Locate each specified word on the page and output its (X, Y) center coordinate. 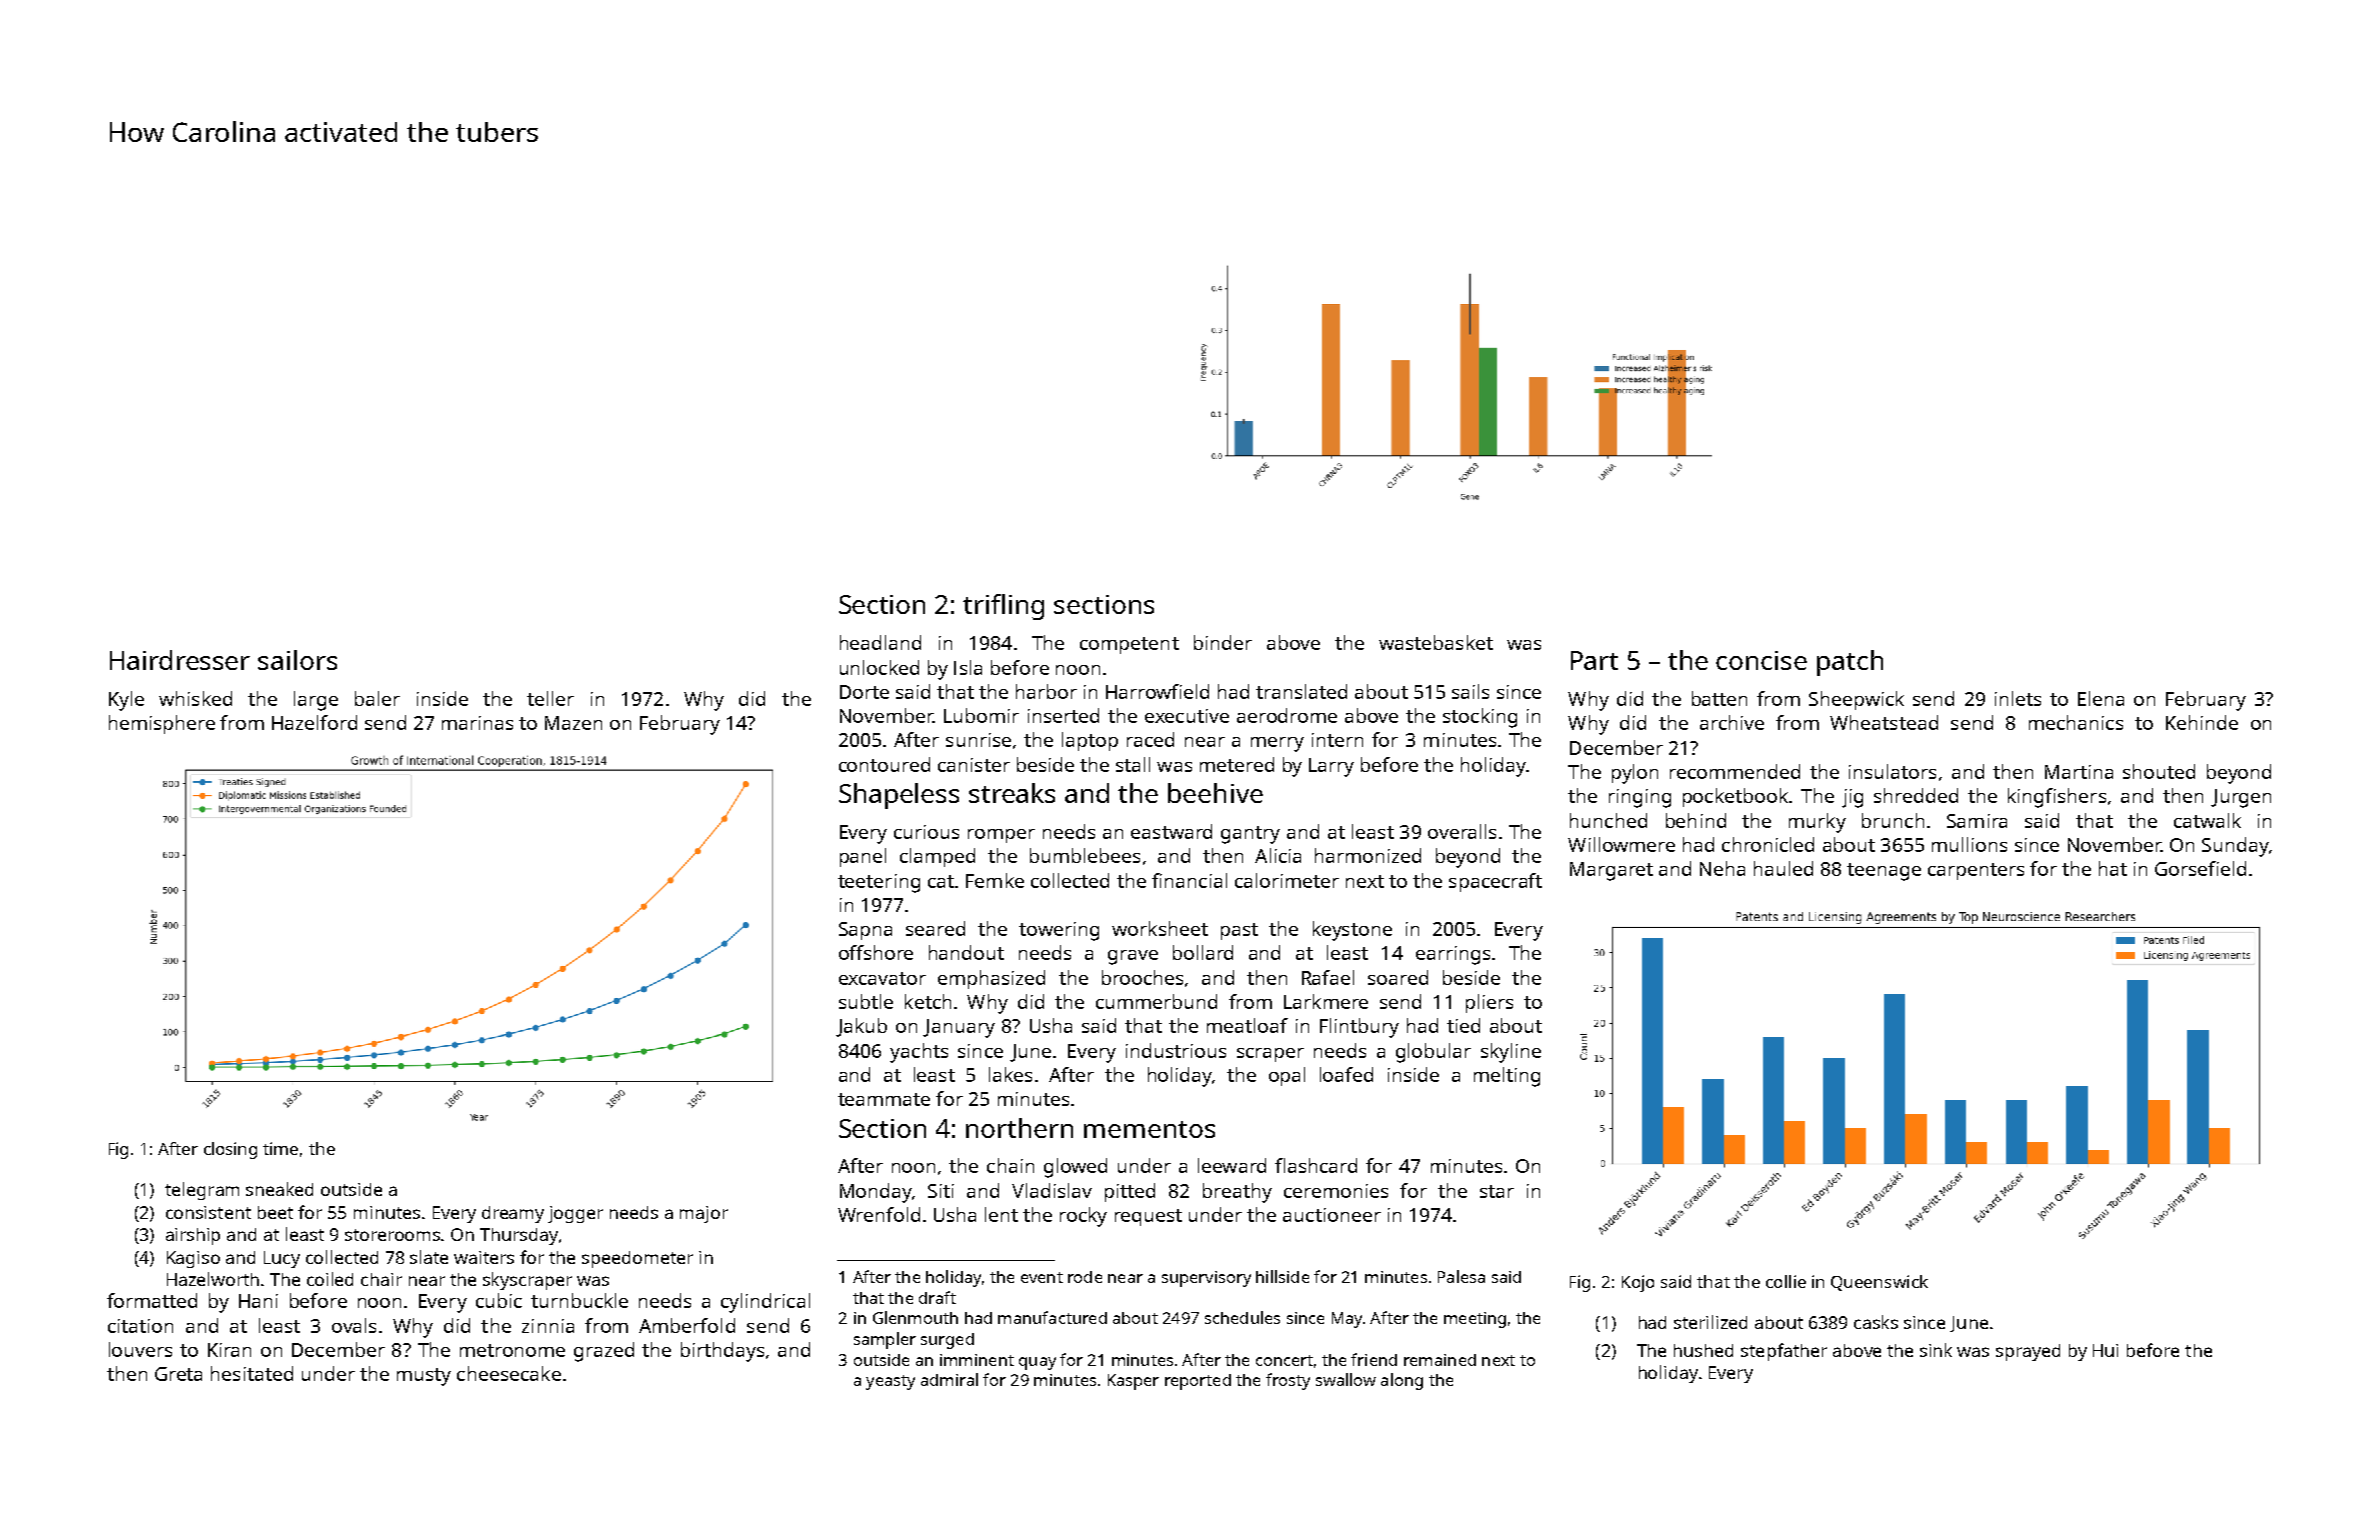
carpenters (1976, 871)
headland (880, 642)
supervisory (1206, 1279)
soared (1398, 977)
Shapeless (899, 796)
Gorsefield (2200, 868)
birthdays (722, 1352)
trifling (1003, 607)
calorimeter (1287, 880)
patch (1850, 663)
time (280, 1148)
